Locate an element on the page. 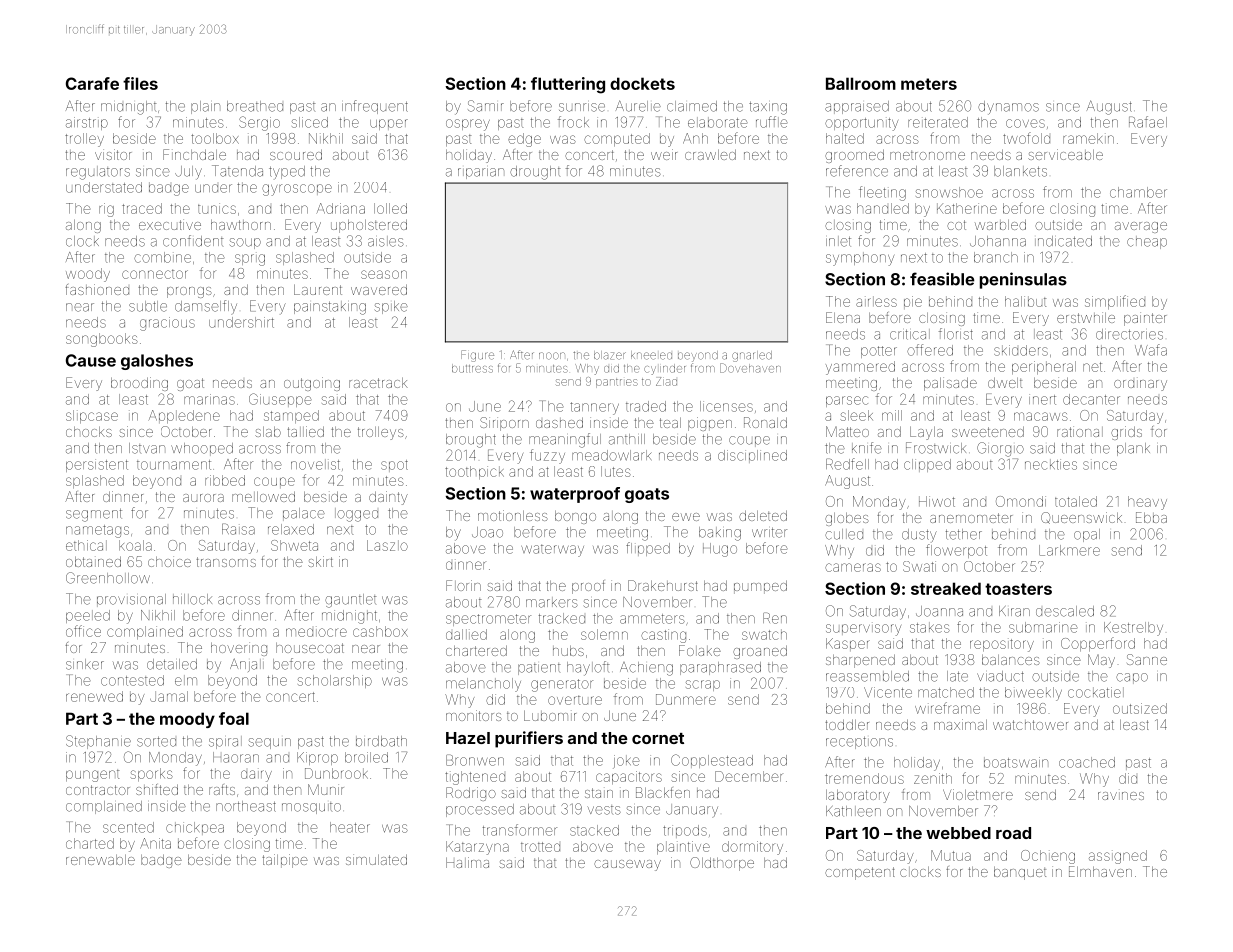 Image resolution: width=1233 pixels, height=952 pixels. Halima is located at coordinates (467, 862).
